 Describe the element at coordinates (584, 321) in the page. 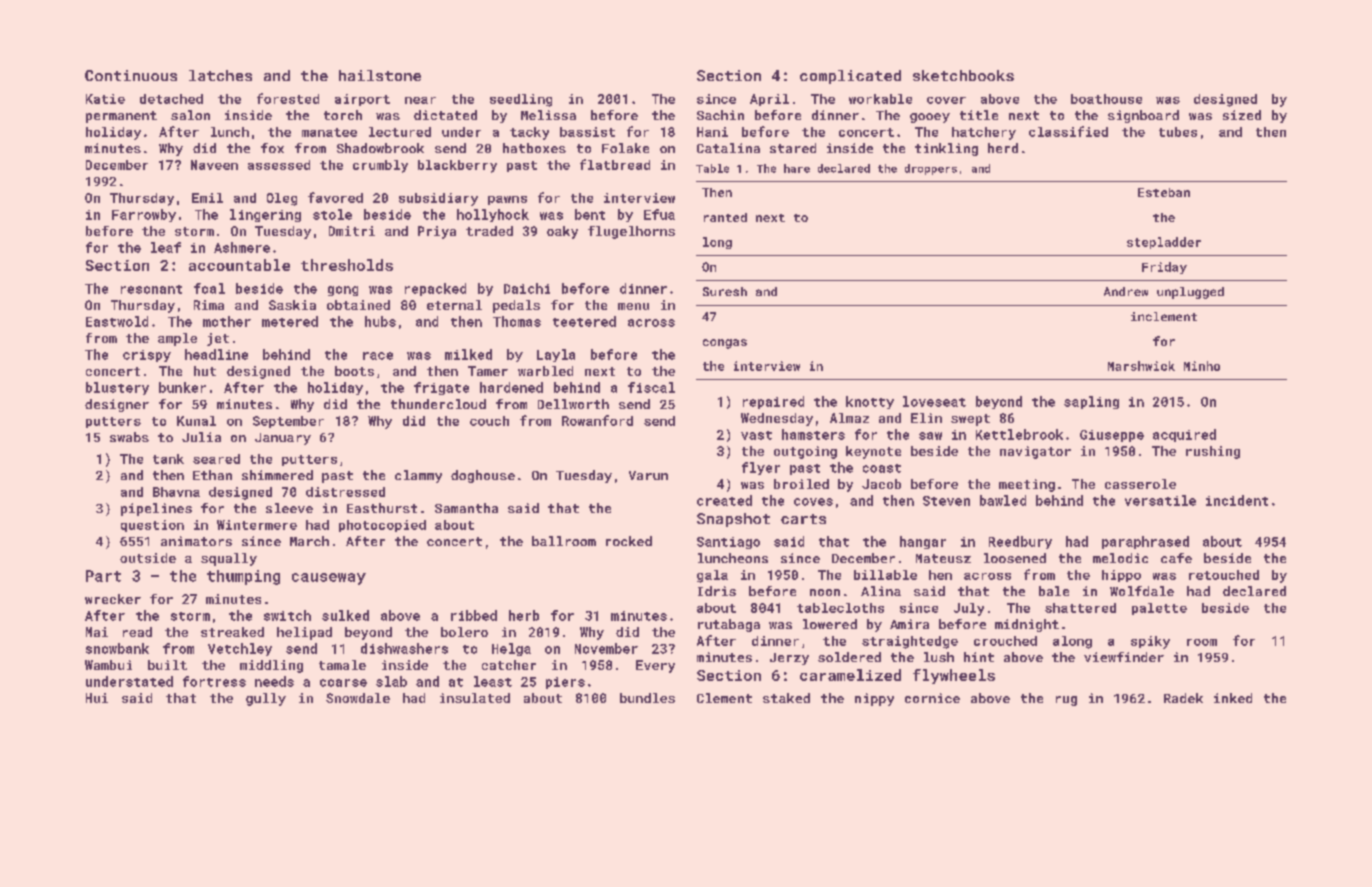

I see `teetered` at that location.
